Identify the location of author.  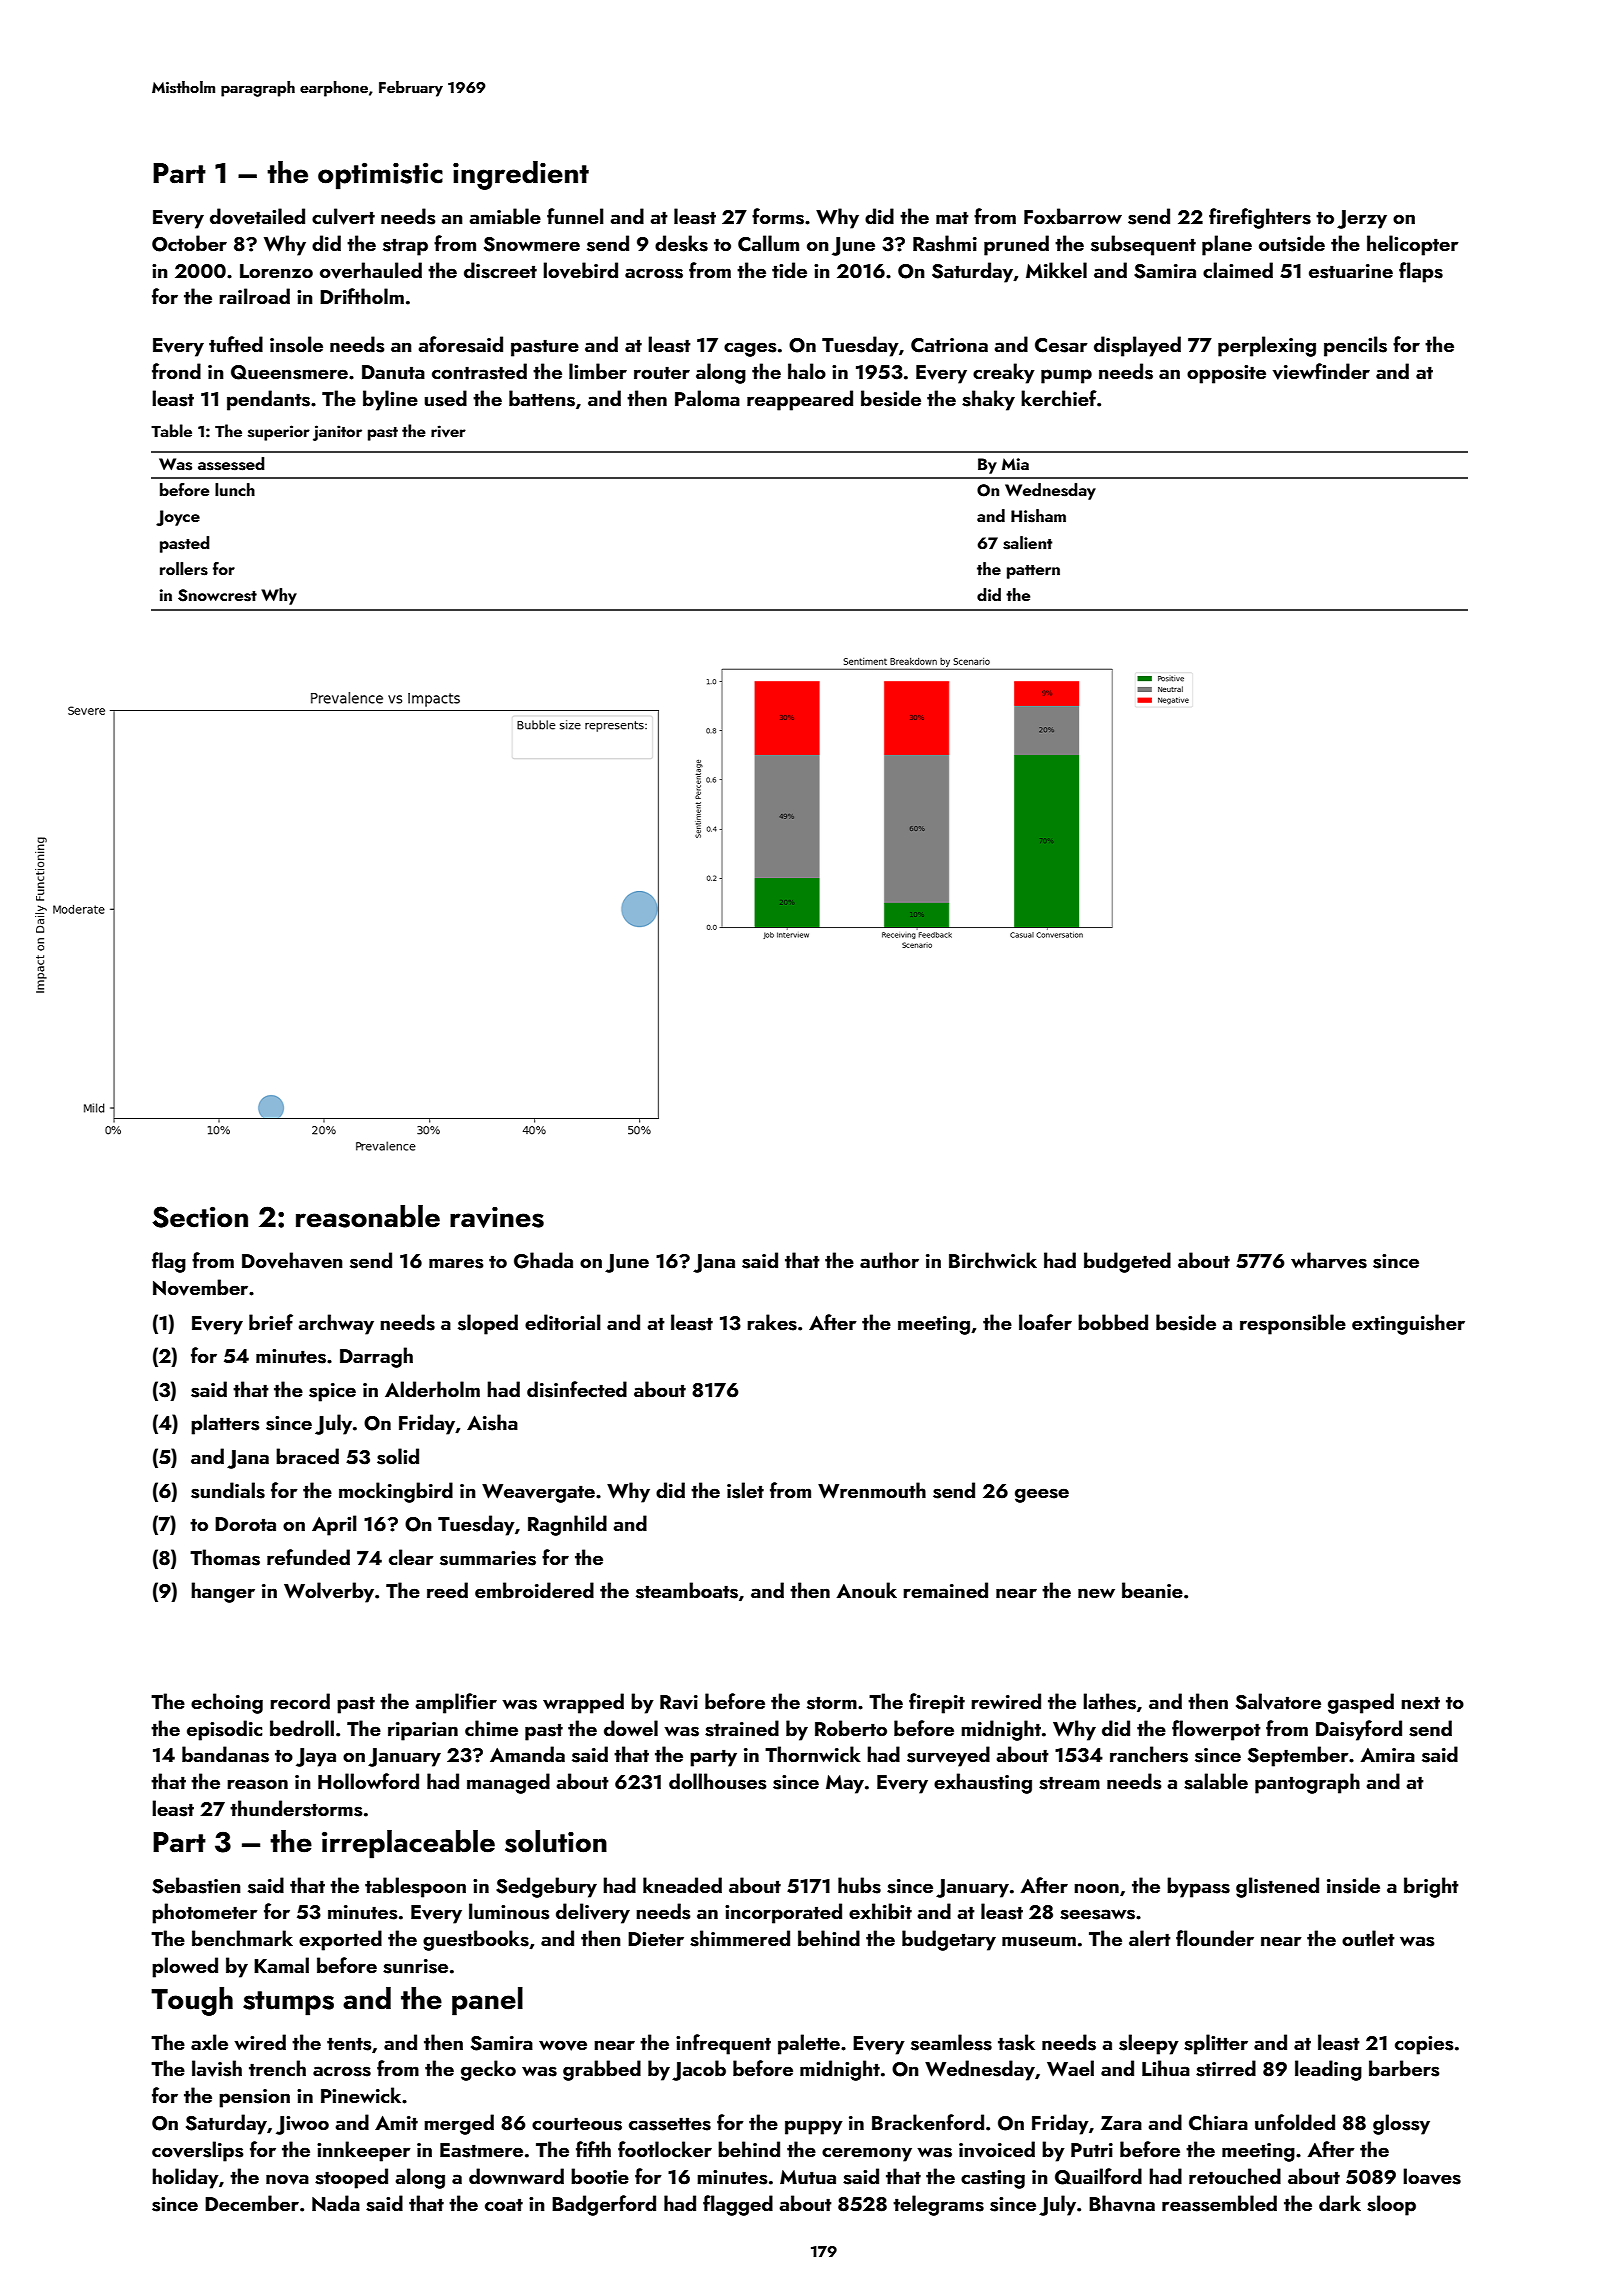
(889, 1260).
